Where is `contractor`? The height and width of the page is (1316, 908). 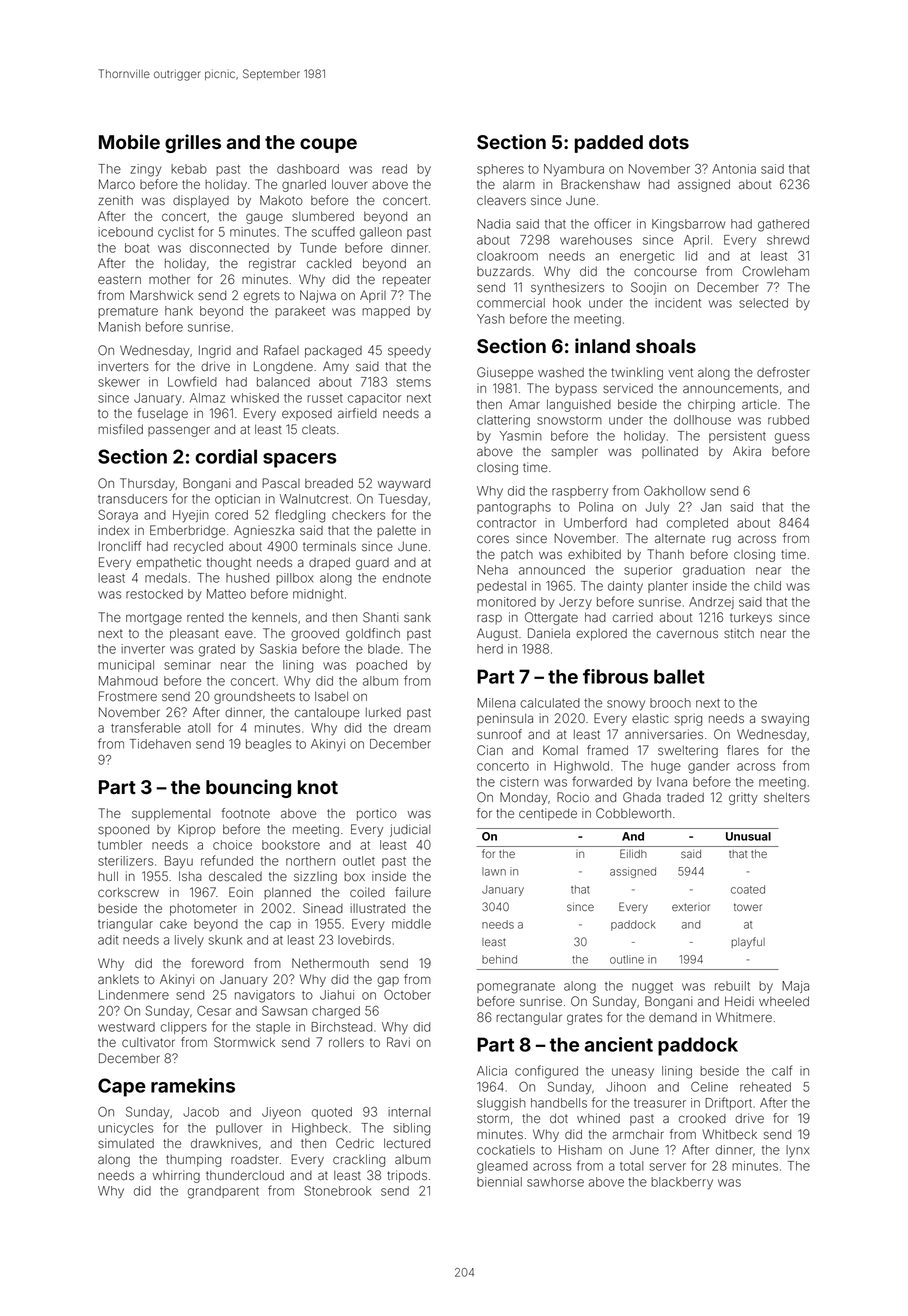
contractor is located at coordinates (506, 523).
